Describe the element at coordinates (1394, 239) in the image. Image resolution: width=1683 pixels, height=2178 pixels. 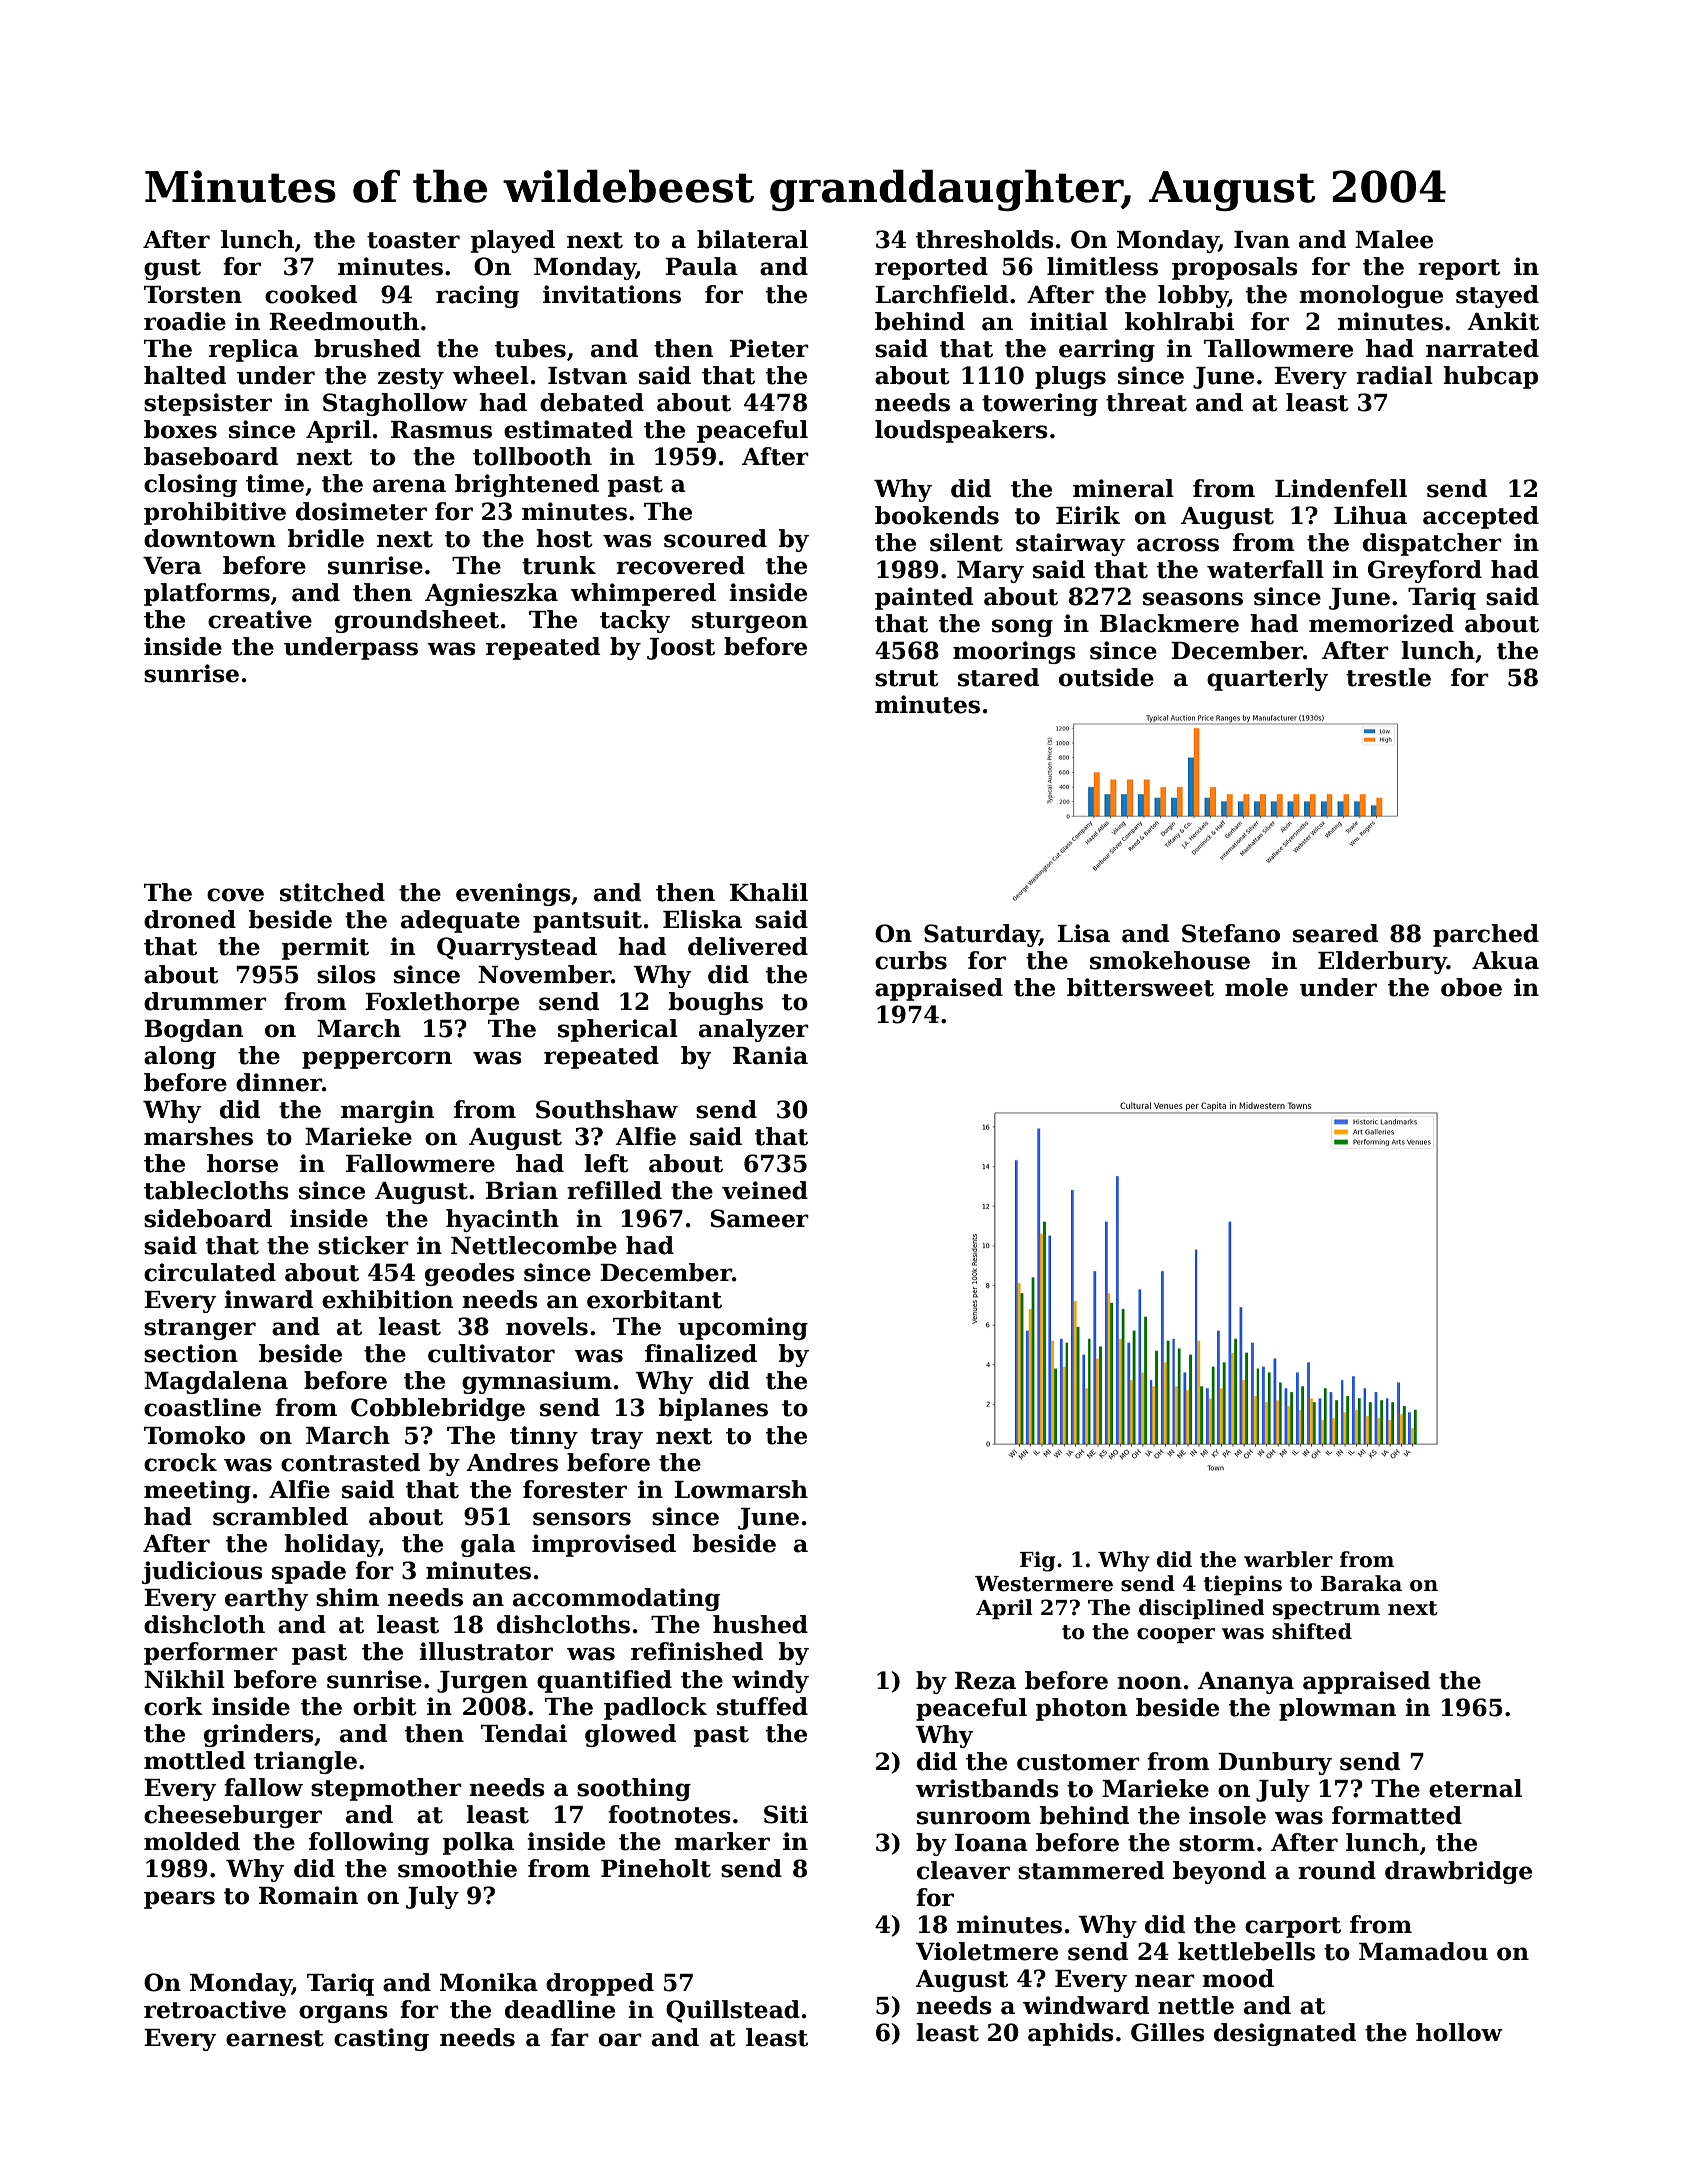
I see `Malee` at that location.
